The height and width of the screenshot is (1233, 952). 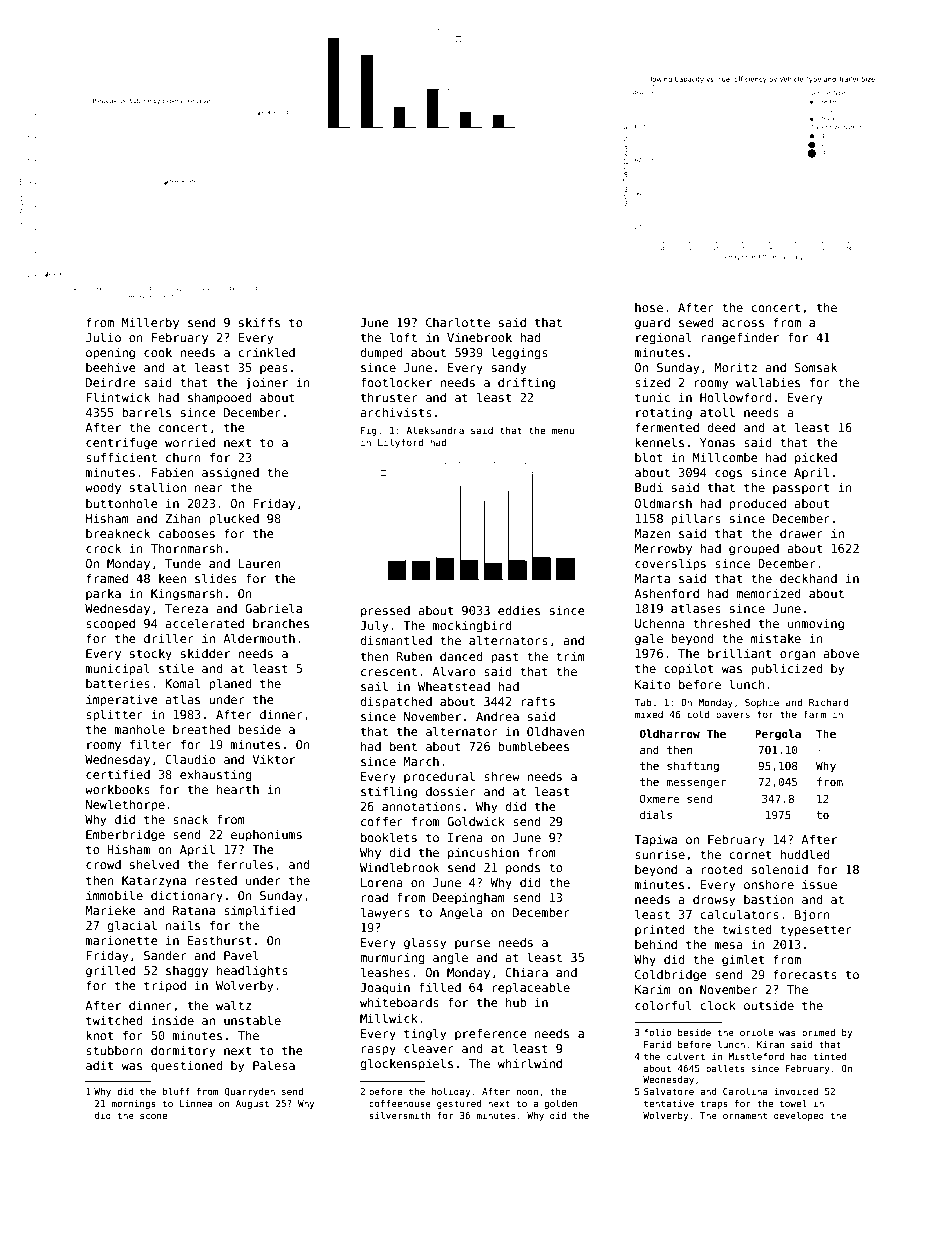 What do you see at coordinates (385, 612) in the screenshot?
I see `pressed` at bounding box center [385, 612].
